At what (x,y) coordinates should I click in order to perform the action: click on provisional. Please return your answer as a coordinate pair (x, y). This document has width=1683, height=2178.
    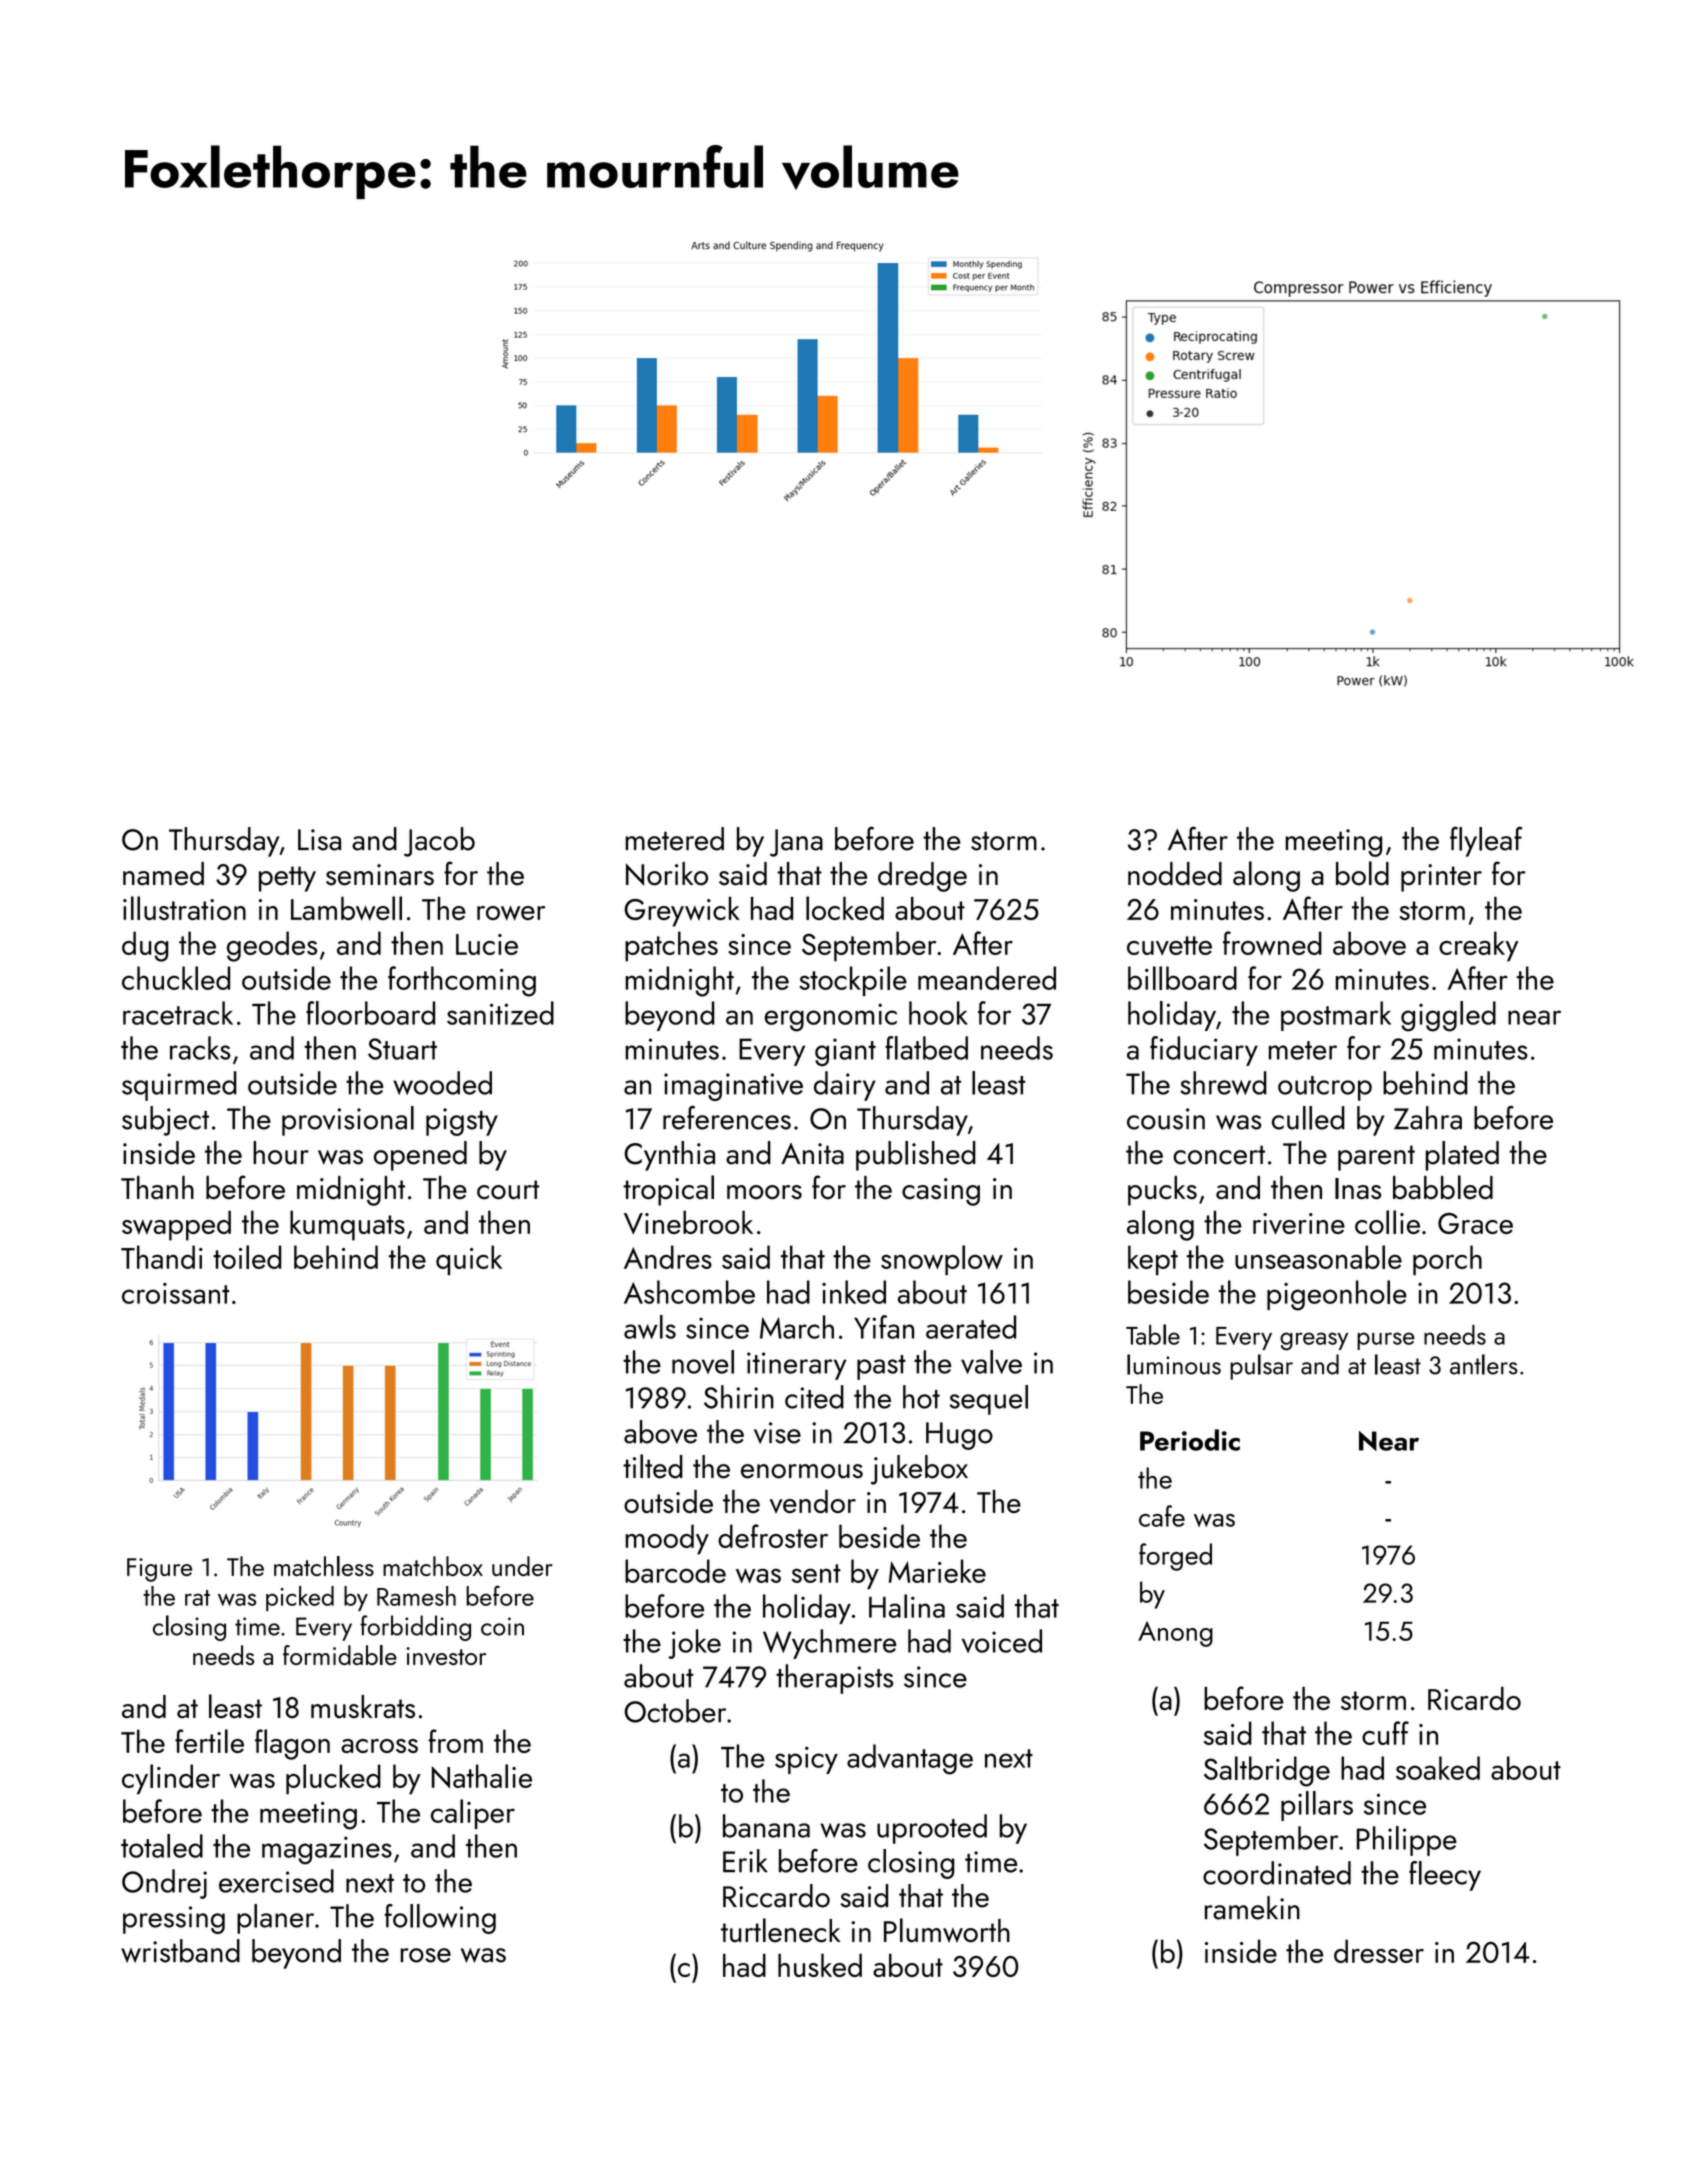
    Looking at the image, I should click on (348, 1121).
